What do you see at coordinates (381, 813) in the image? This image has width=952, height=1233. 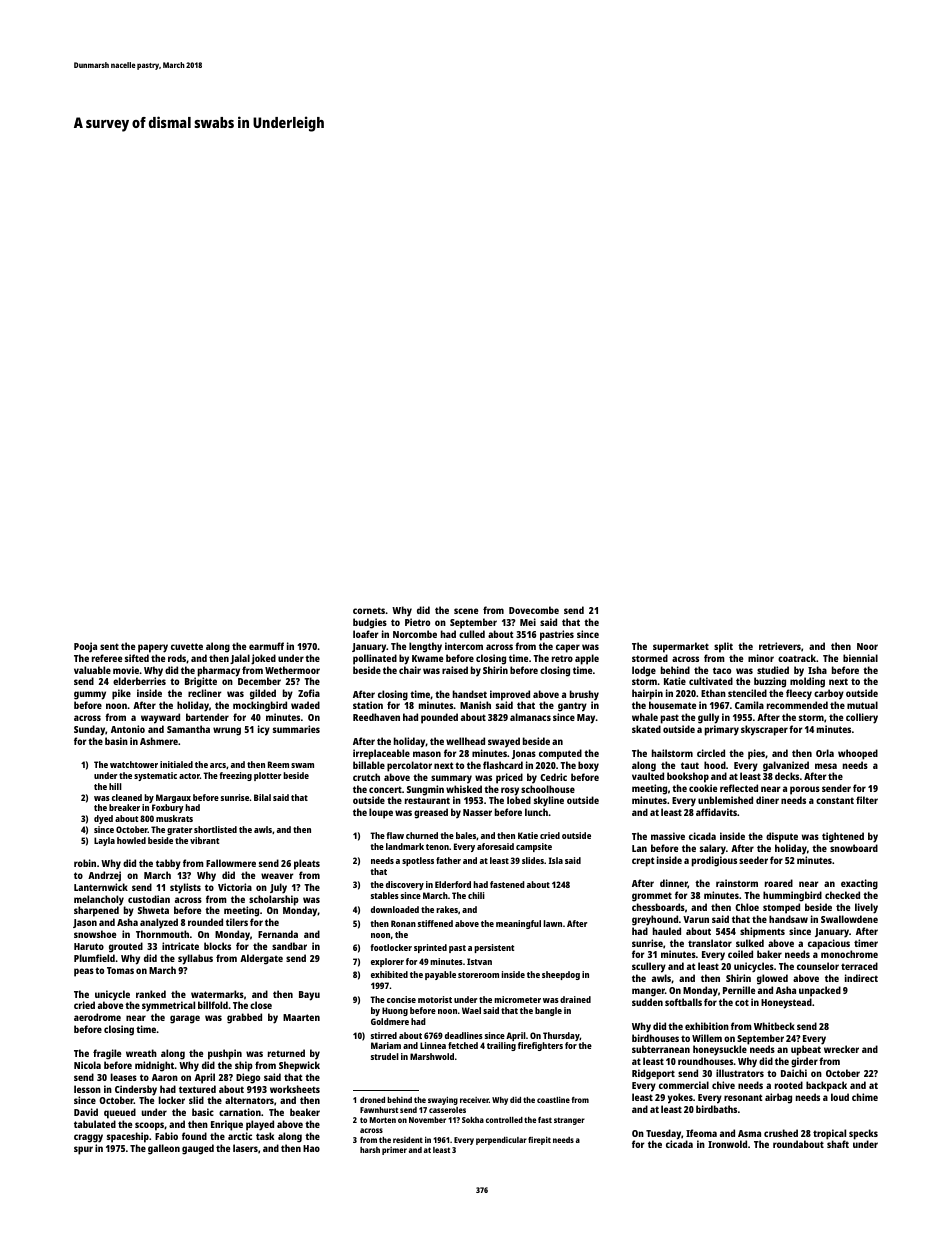 I see `loupe` at bounding box center [381, 813].
